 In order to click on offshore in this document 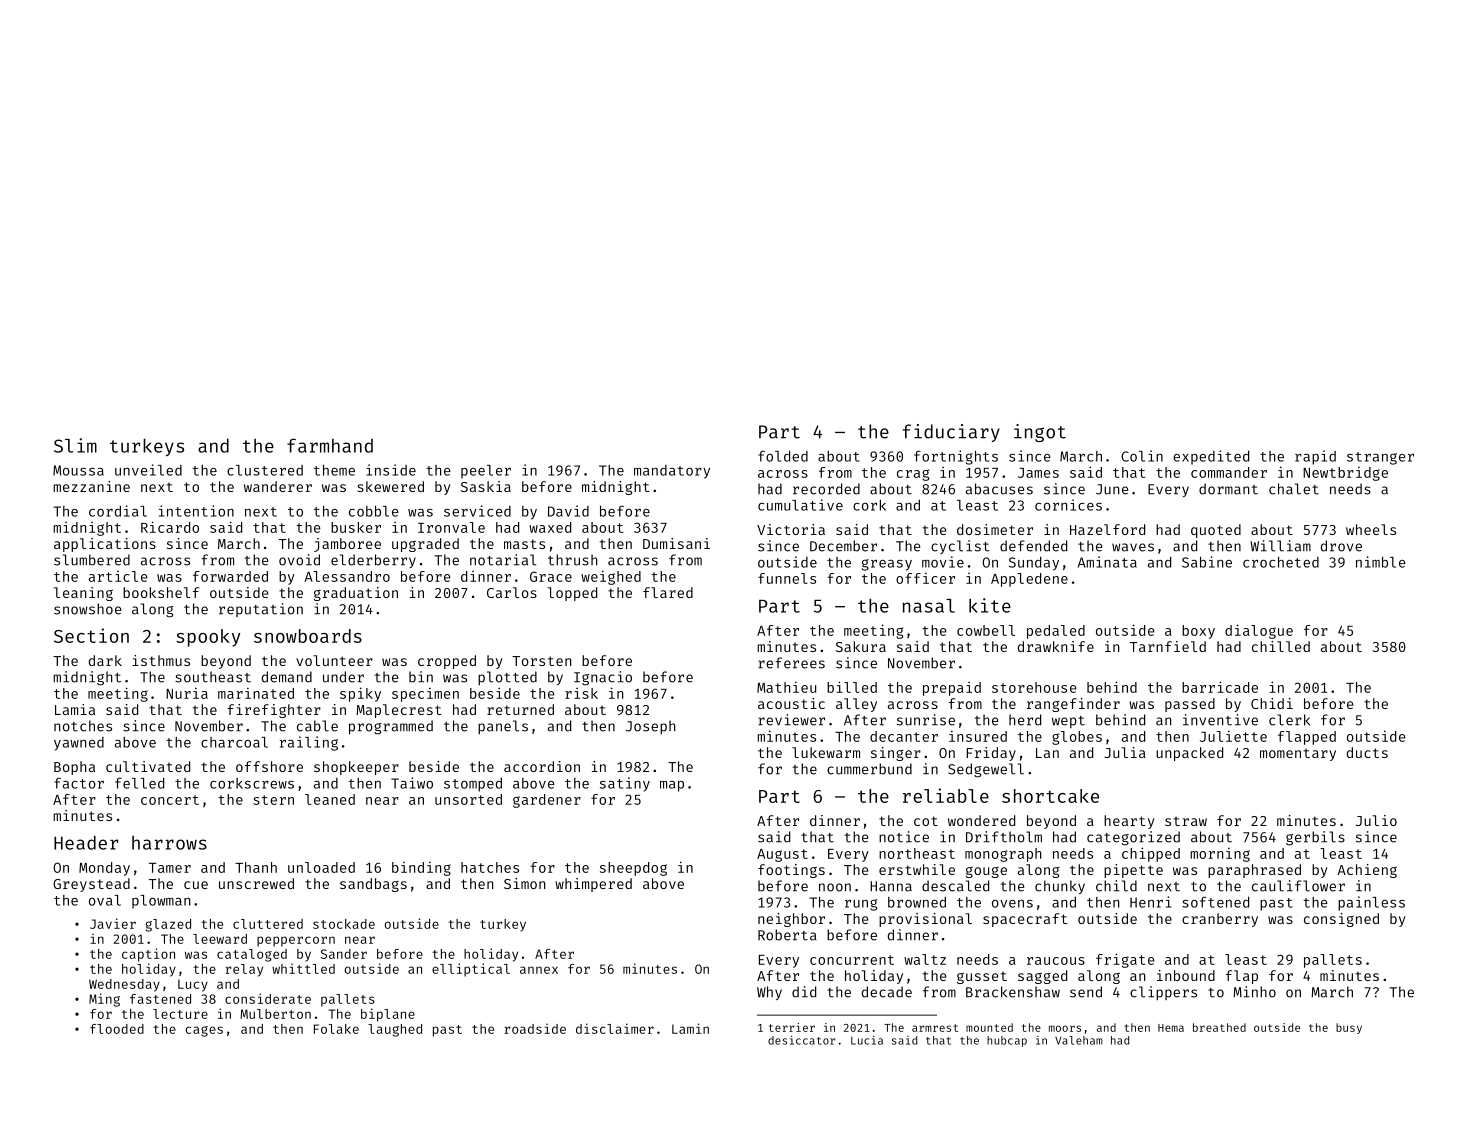, I will do `click(269, 766)`.
